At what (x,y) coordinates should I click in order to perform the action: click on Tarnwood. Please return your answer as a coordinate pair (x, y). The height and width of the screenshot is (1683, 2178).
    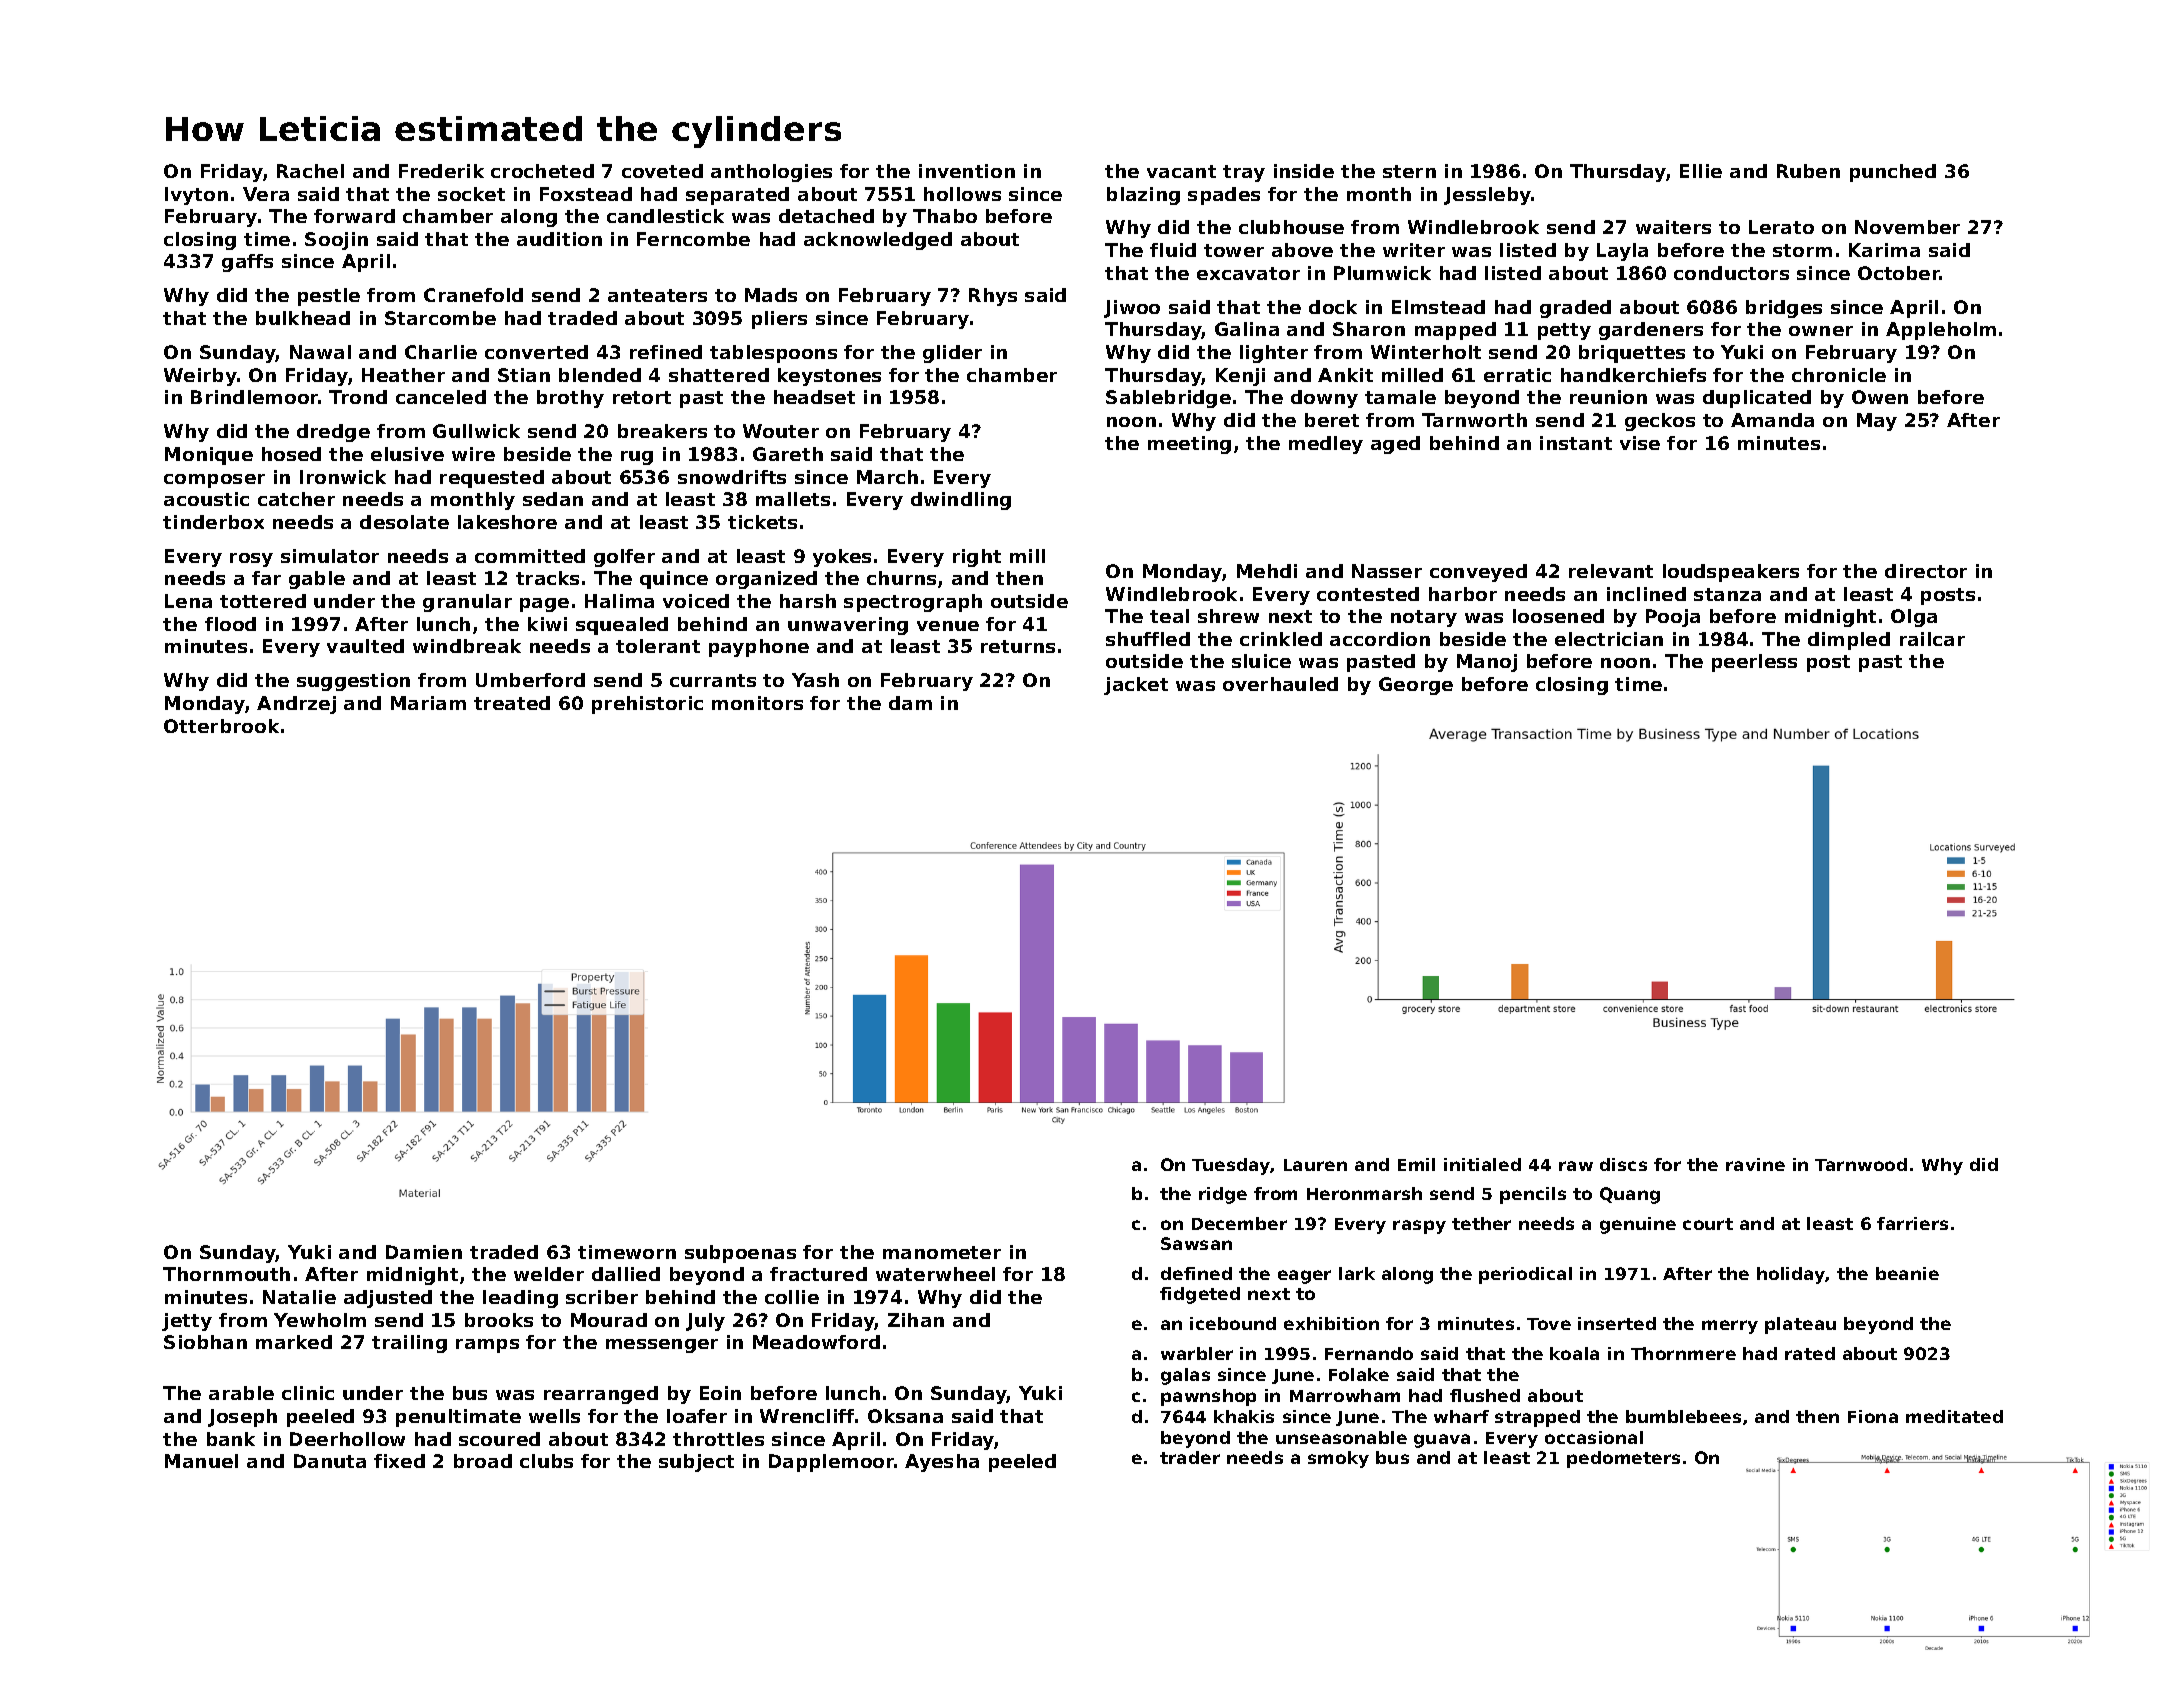
    Looking at the image, I should click on (1861, 1164).
